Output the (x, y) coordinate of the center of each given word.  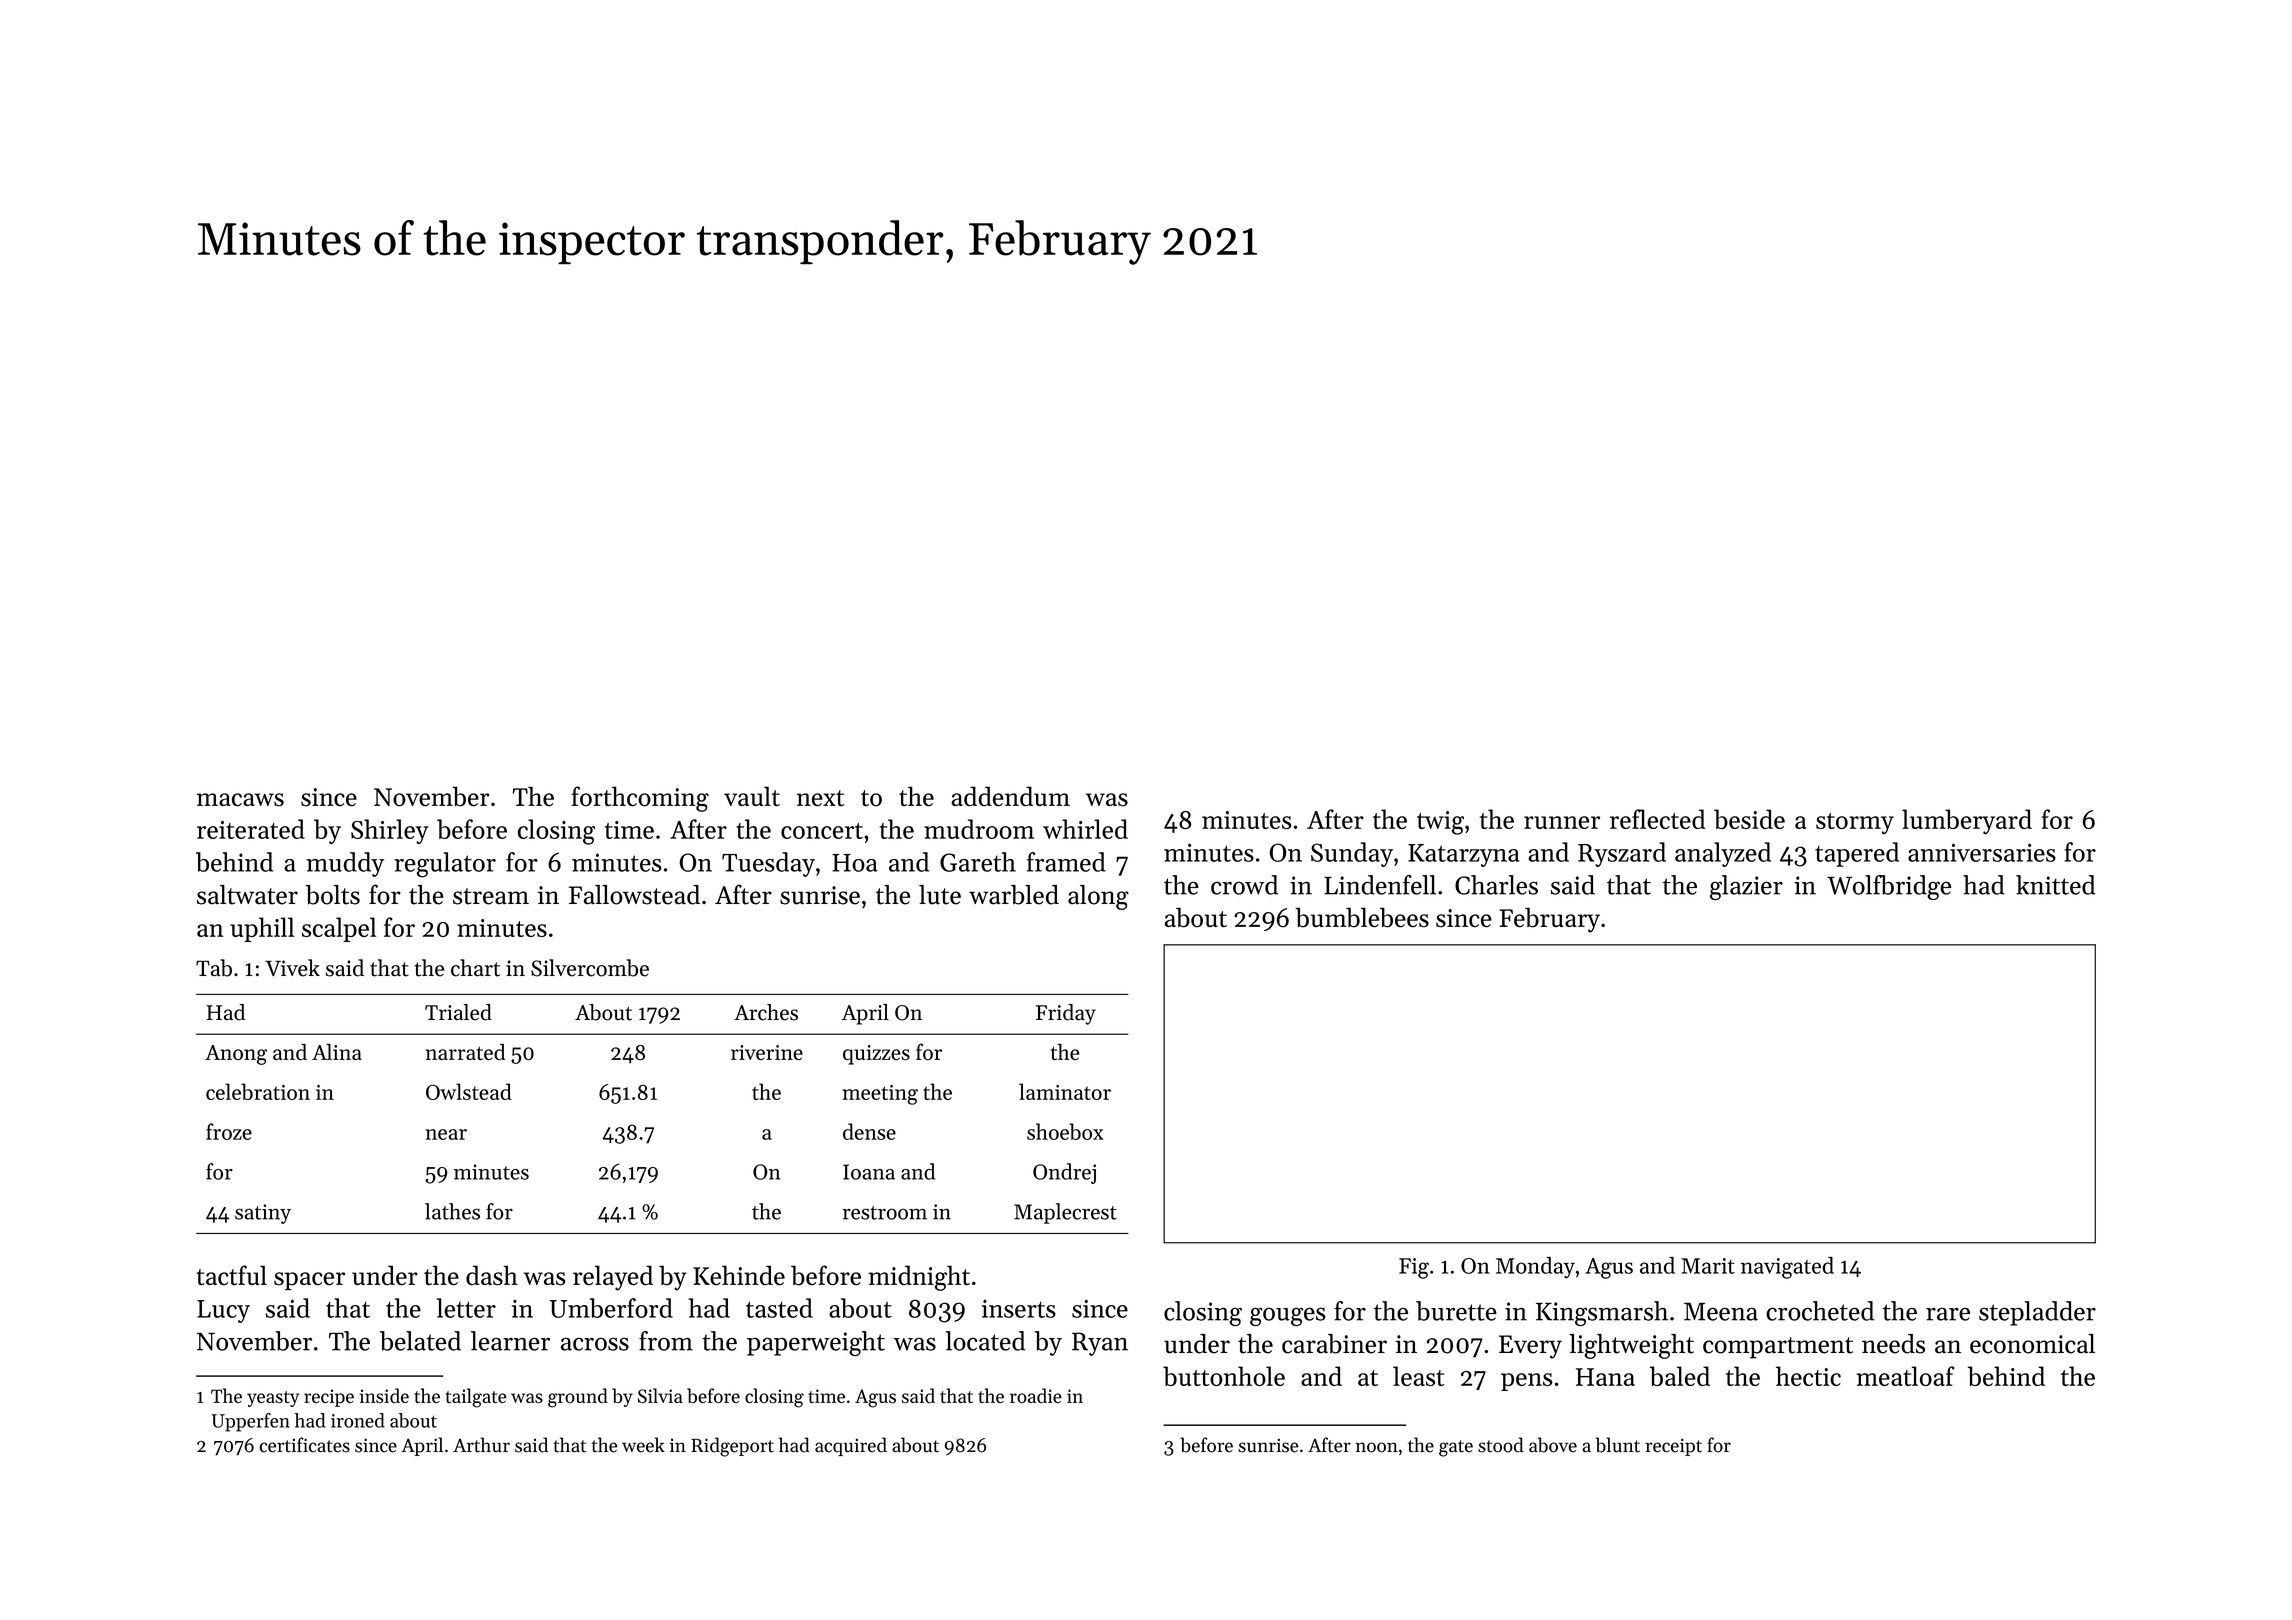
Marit (1708, 1266)
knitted (2056, 885)
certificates (304, 1445)
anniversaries (1982, 852)
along (1098, 897)
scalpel (339, 929)
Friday (1066, 1014)
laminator (1065, 1091)
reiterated (251, 829)
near (446, 1134)
